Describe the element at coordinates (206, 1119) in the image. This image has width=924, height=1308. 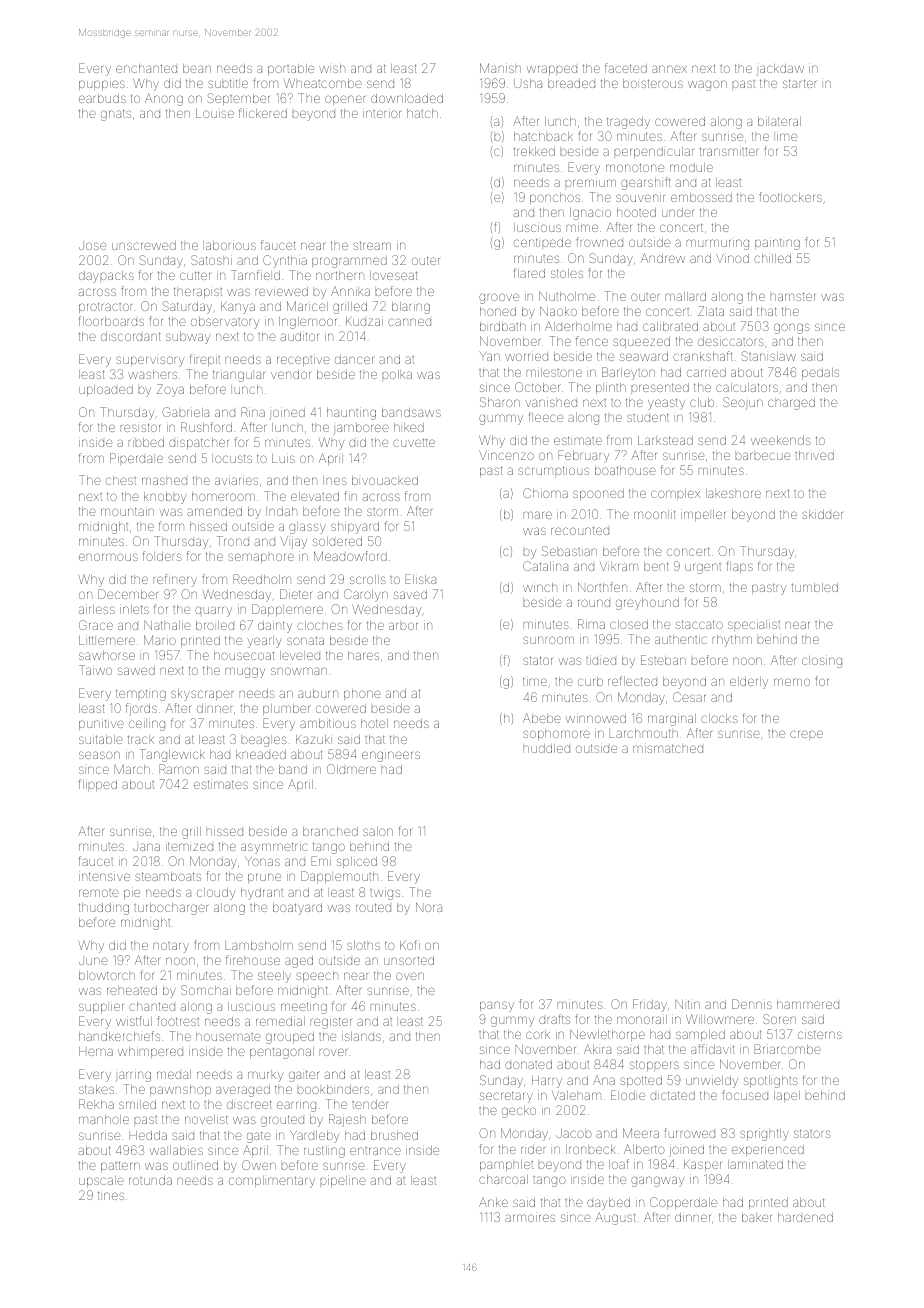
I see `novelist` at that location.
